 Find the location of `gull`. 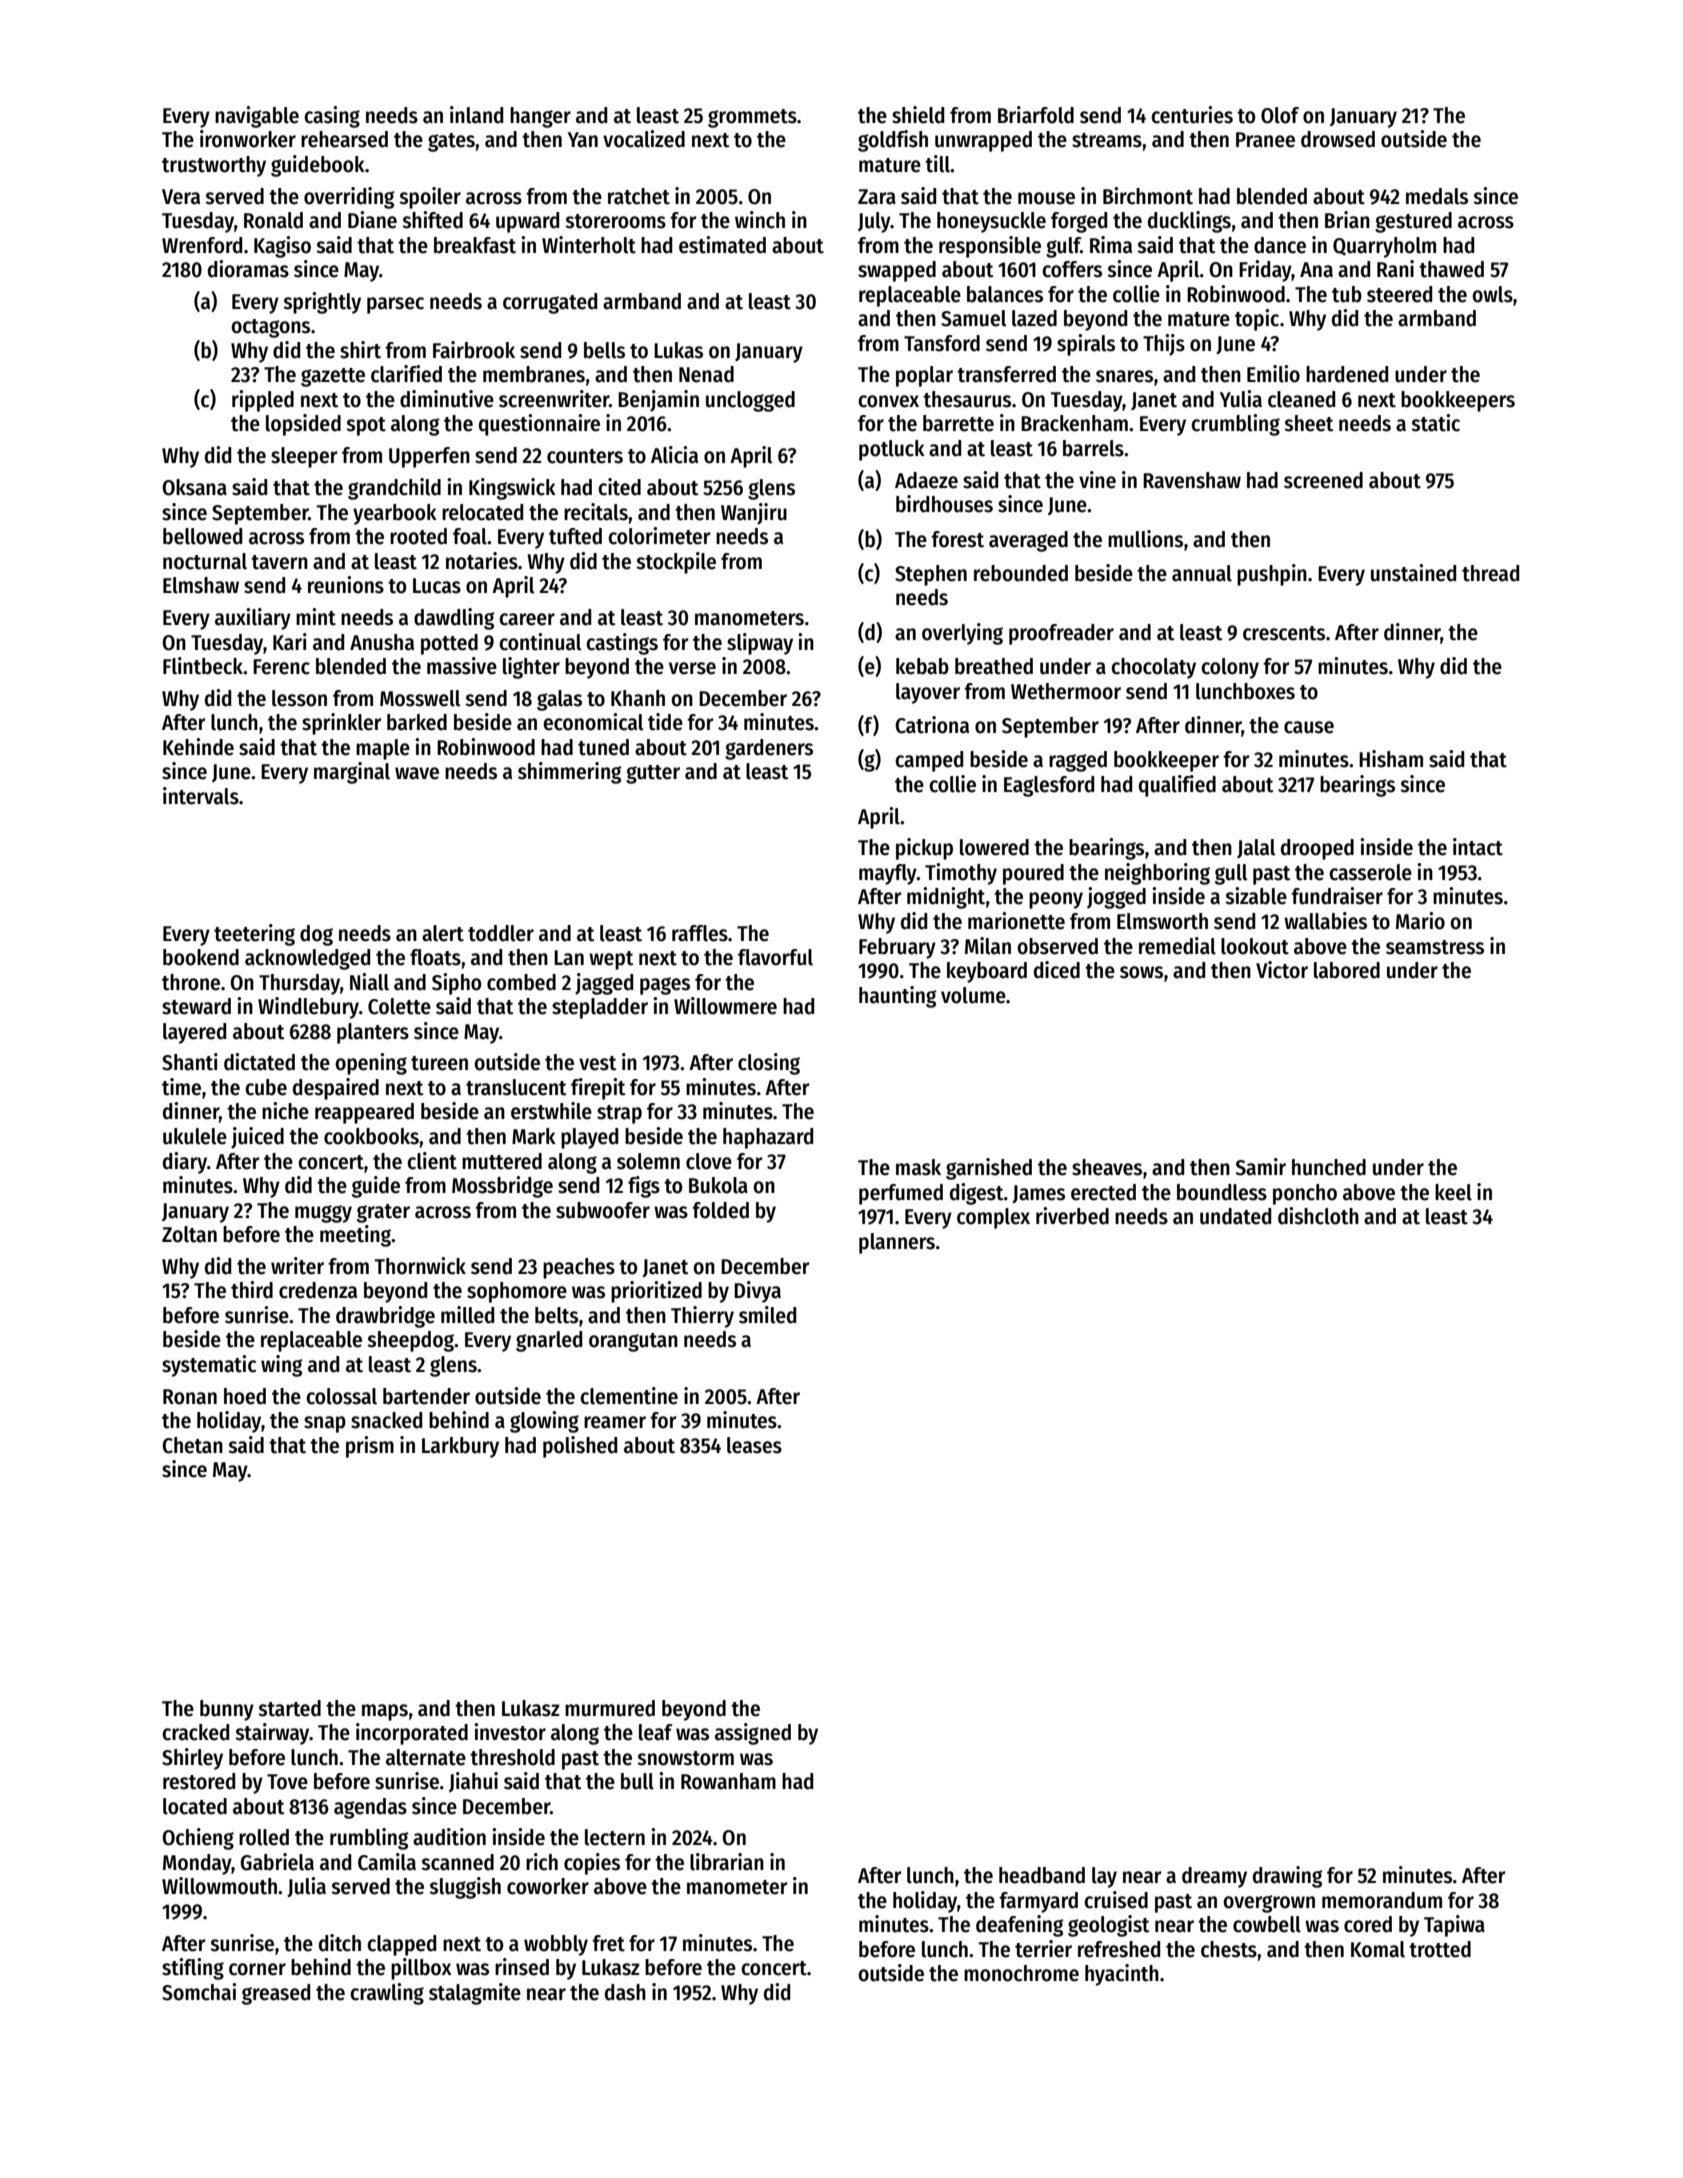

gull is located at coordinates (1231, 874).
